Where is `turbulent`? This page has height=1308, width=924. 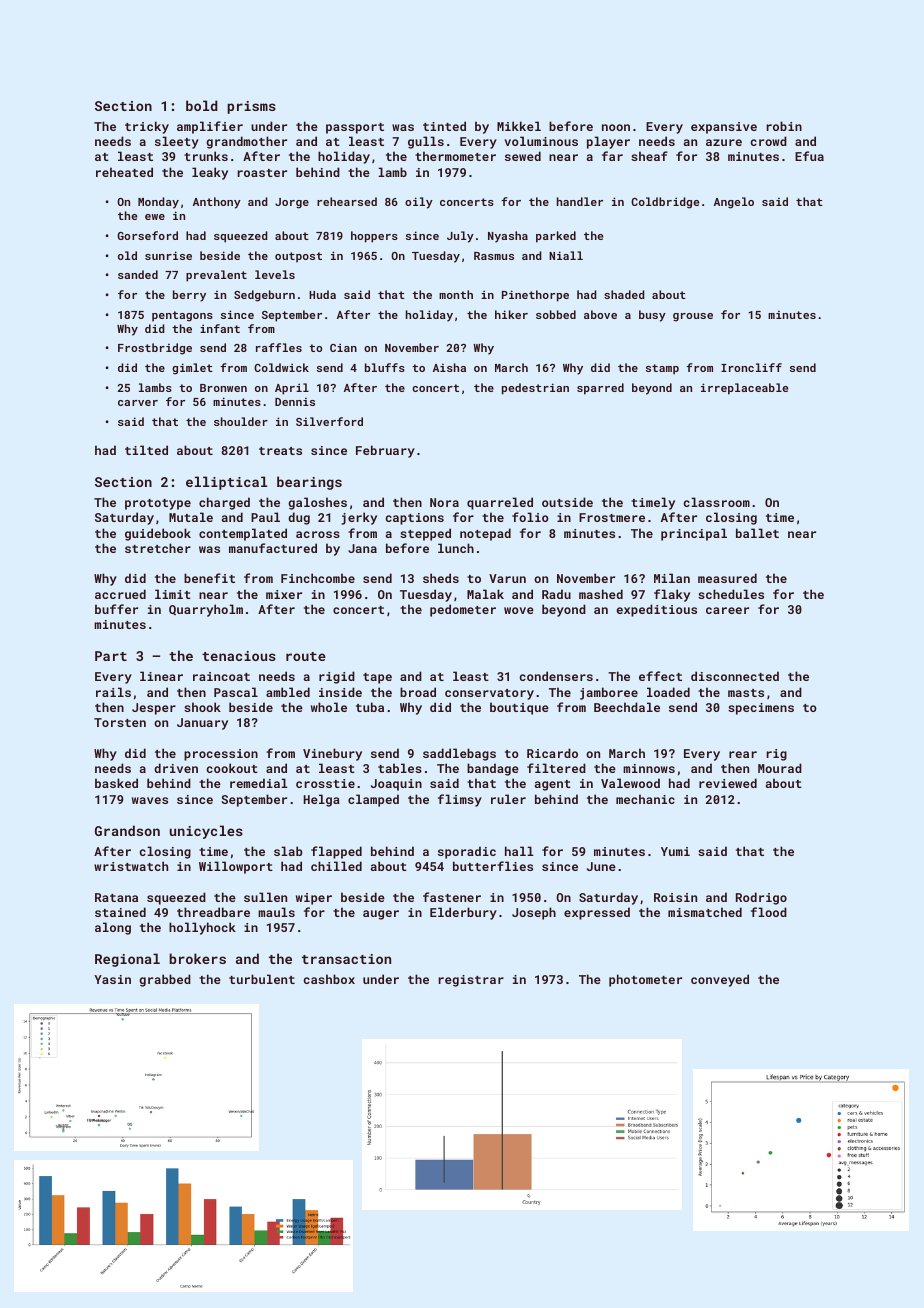
turbulent is located at coordinates (262, 979).
